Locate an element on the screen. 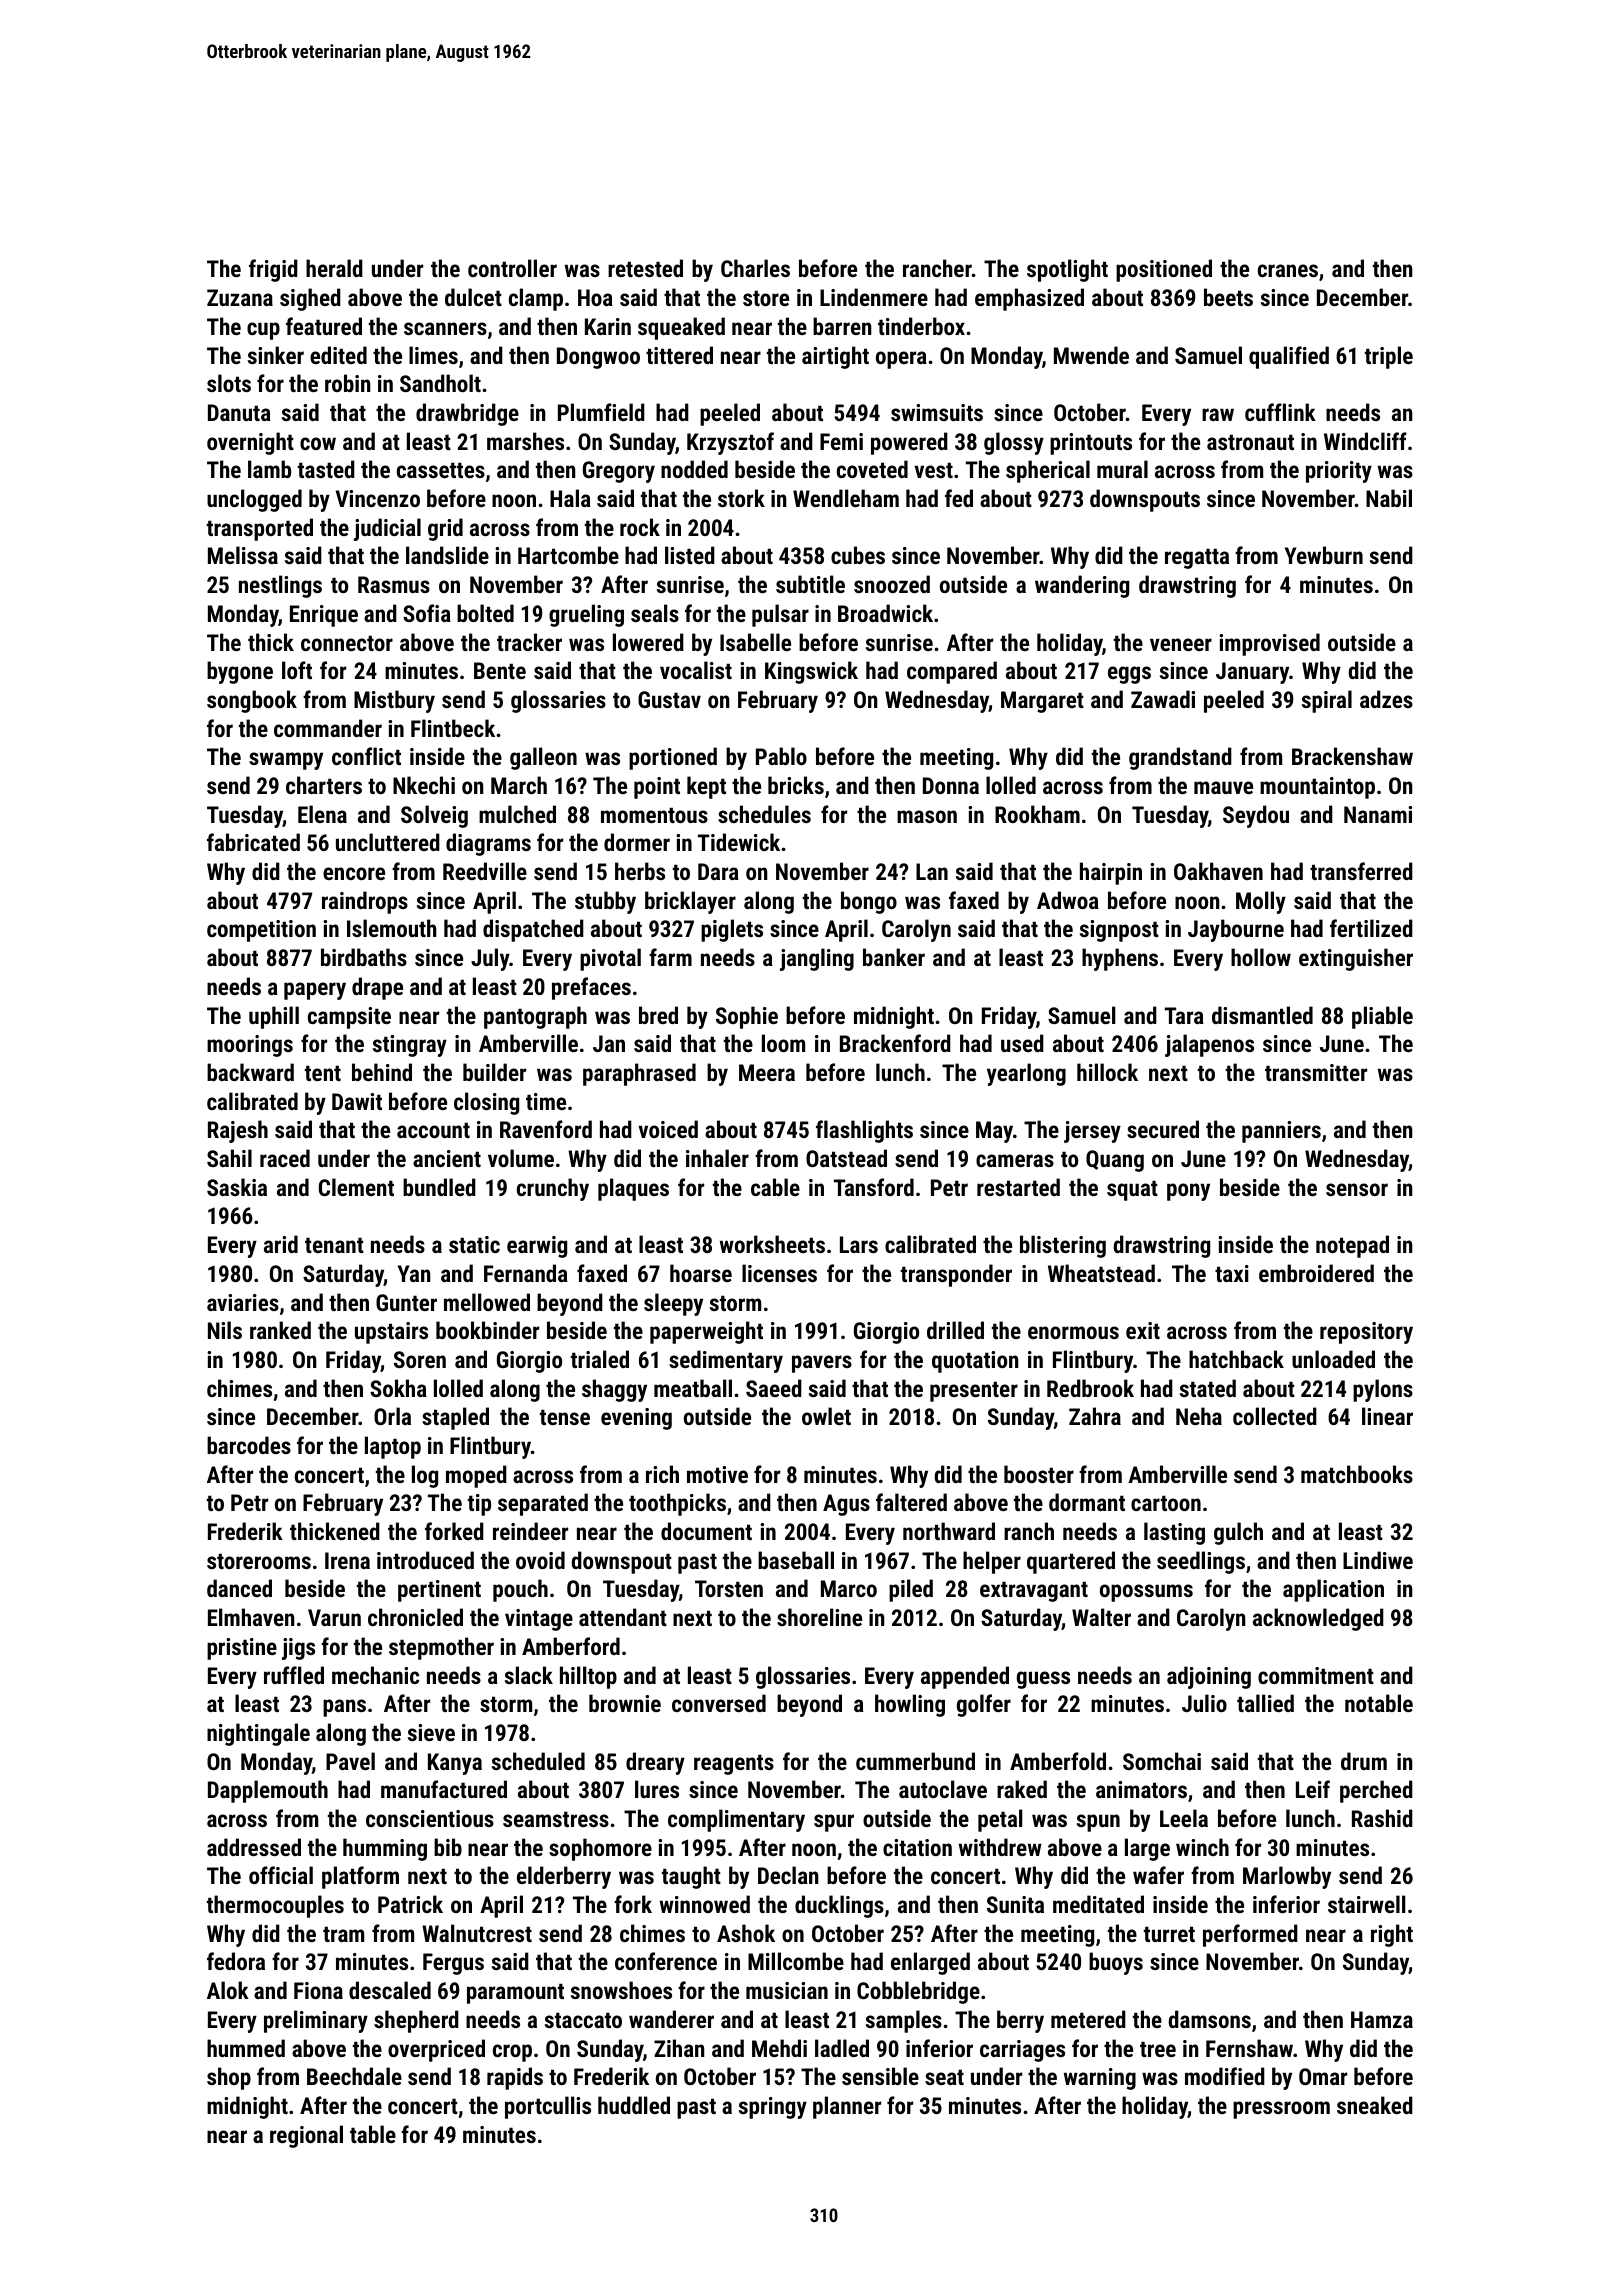  notepad is located at coordinates (1352, 1246).
